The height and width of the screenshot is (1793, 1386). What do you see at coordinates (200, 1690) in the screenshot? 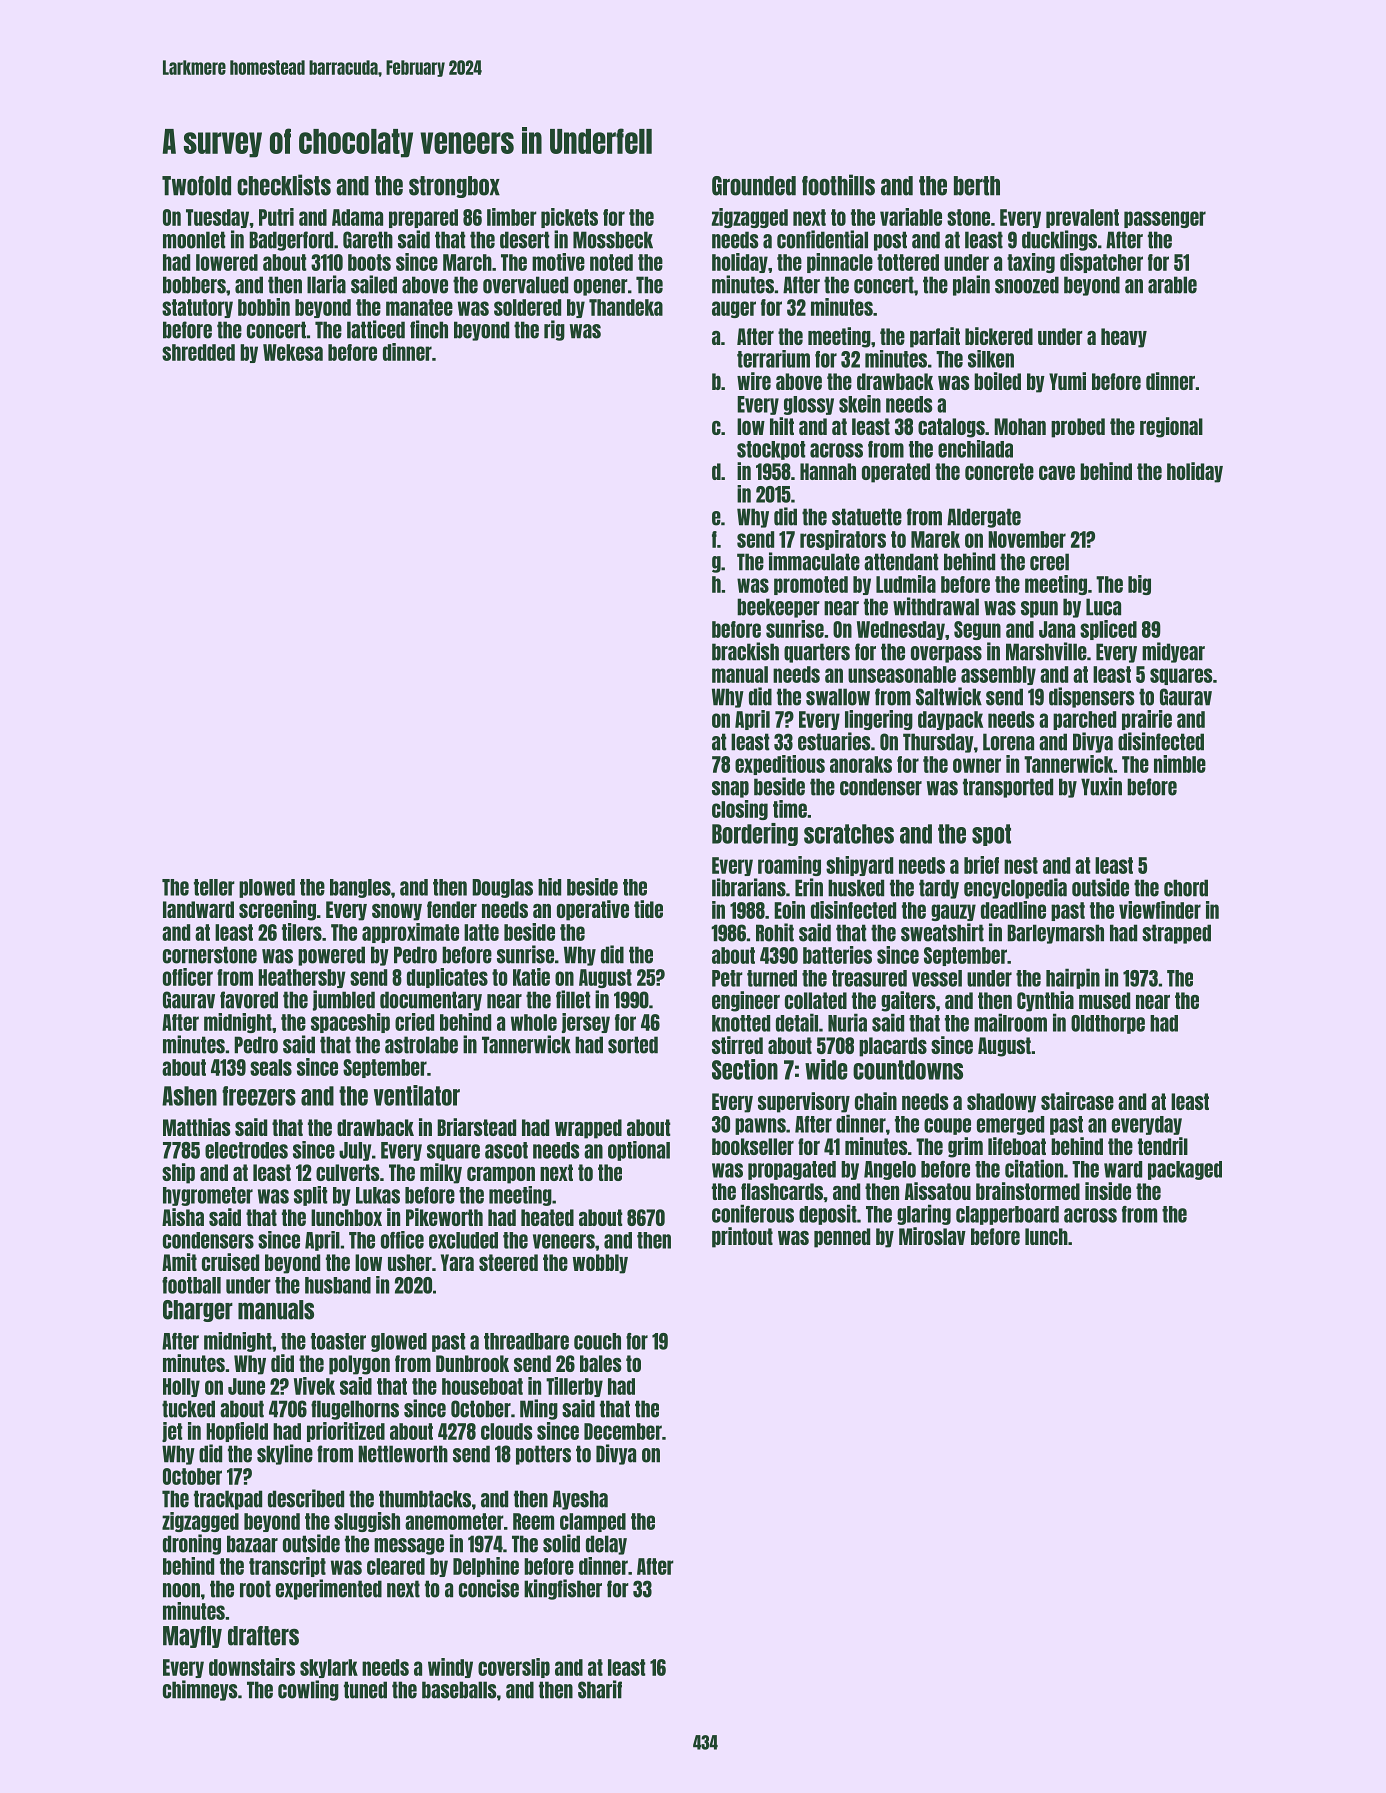
I see `chimneys` at bounding box center [200, 1690].
